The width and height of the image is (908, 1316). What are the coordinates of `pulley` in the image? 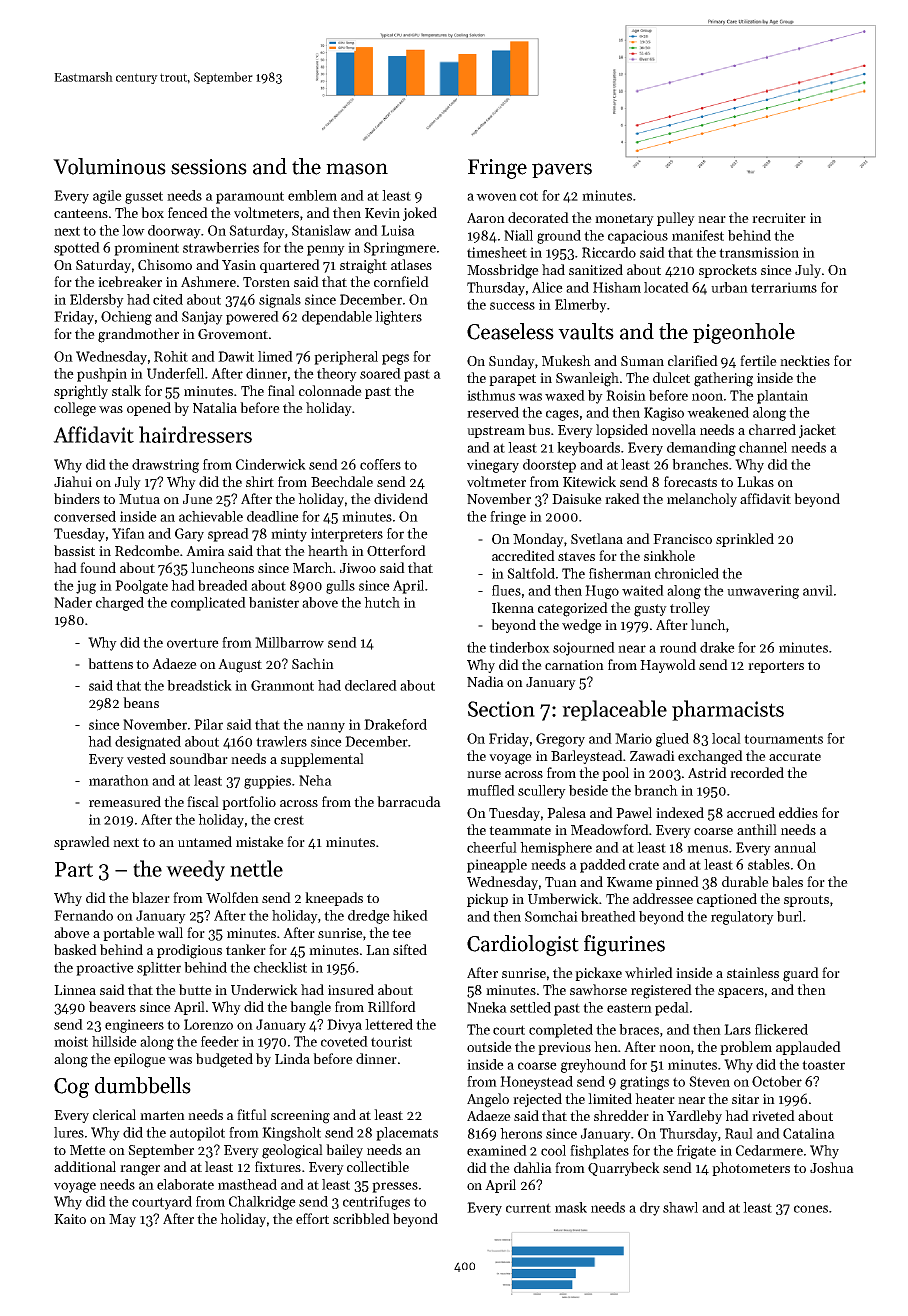 It's located at (676, 219).
